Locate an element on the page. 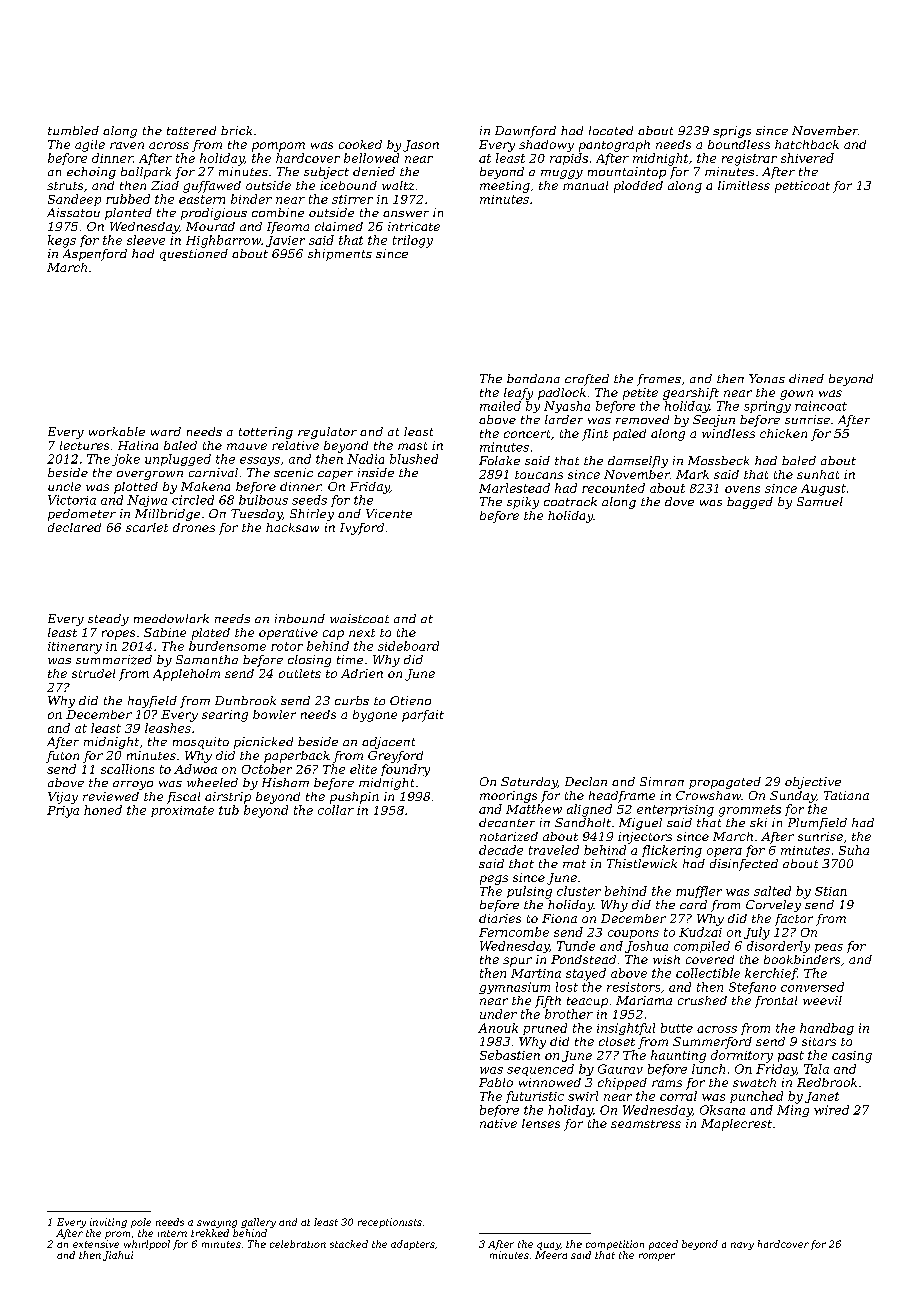  guffawed is located at coordinates (212, 187).
